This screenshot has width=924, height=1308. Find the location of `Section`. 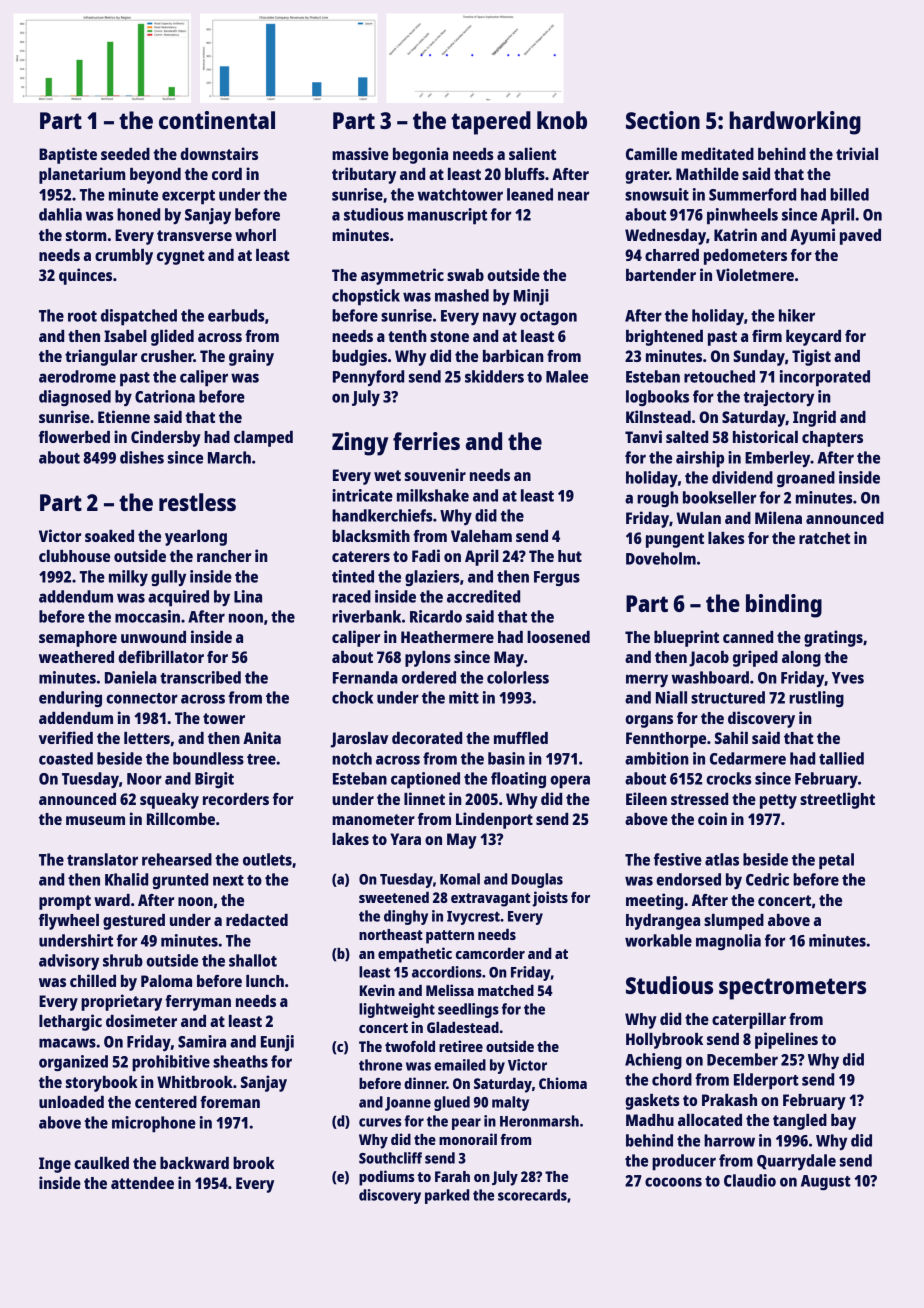

Section is located at coordinates (663, 120).
